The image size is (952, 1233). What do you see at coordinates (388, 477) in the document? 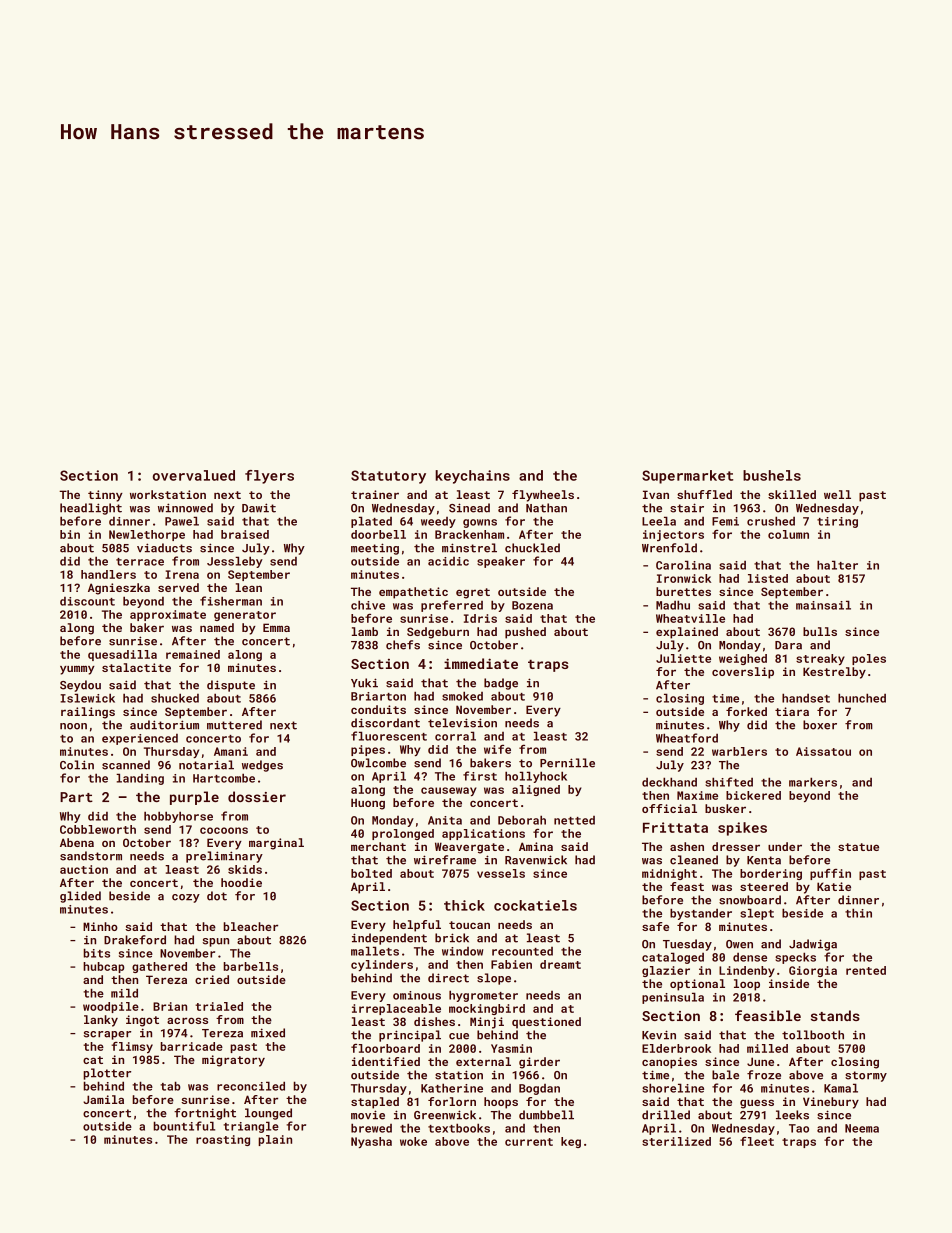
I see `Statutory` at bounding box center [388, 477].
